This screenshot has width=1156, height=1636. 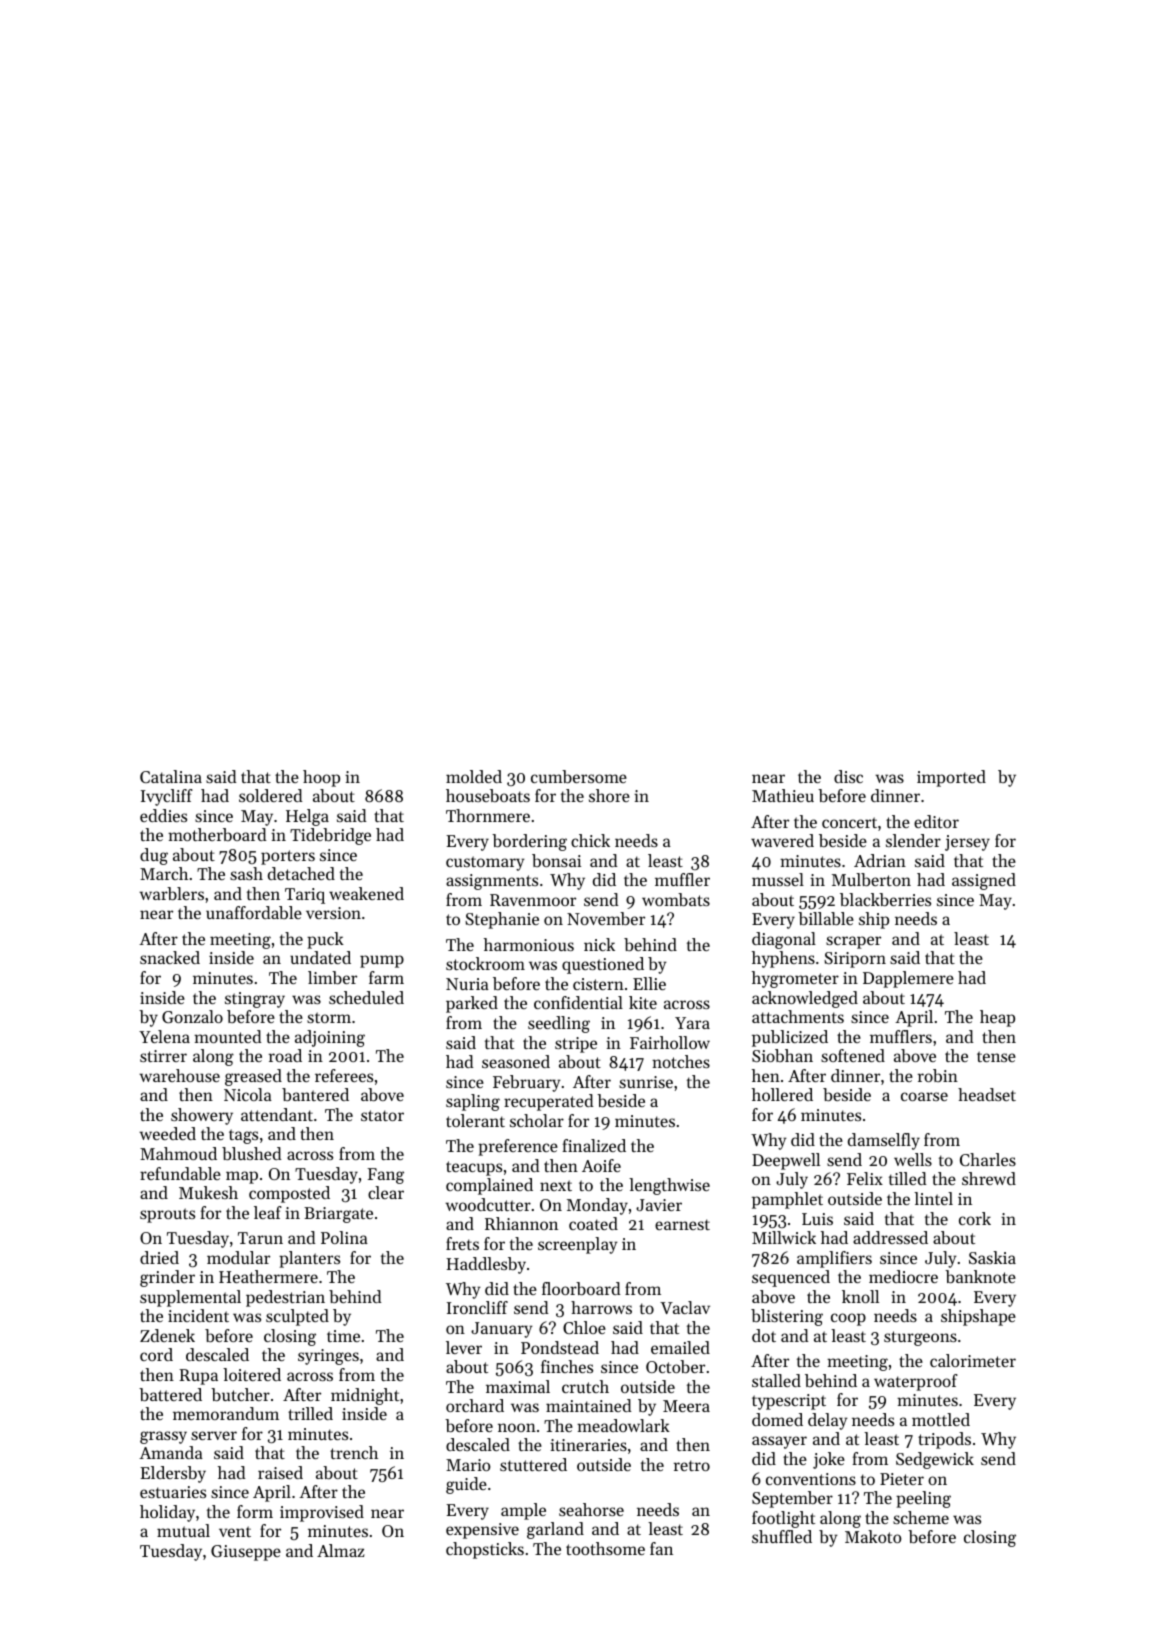 I want to click on Deepwell, so click(x=786, y=1161).
